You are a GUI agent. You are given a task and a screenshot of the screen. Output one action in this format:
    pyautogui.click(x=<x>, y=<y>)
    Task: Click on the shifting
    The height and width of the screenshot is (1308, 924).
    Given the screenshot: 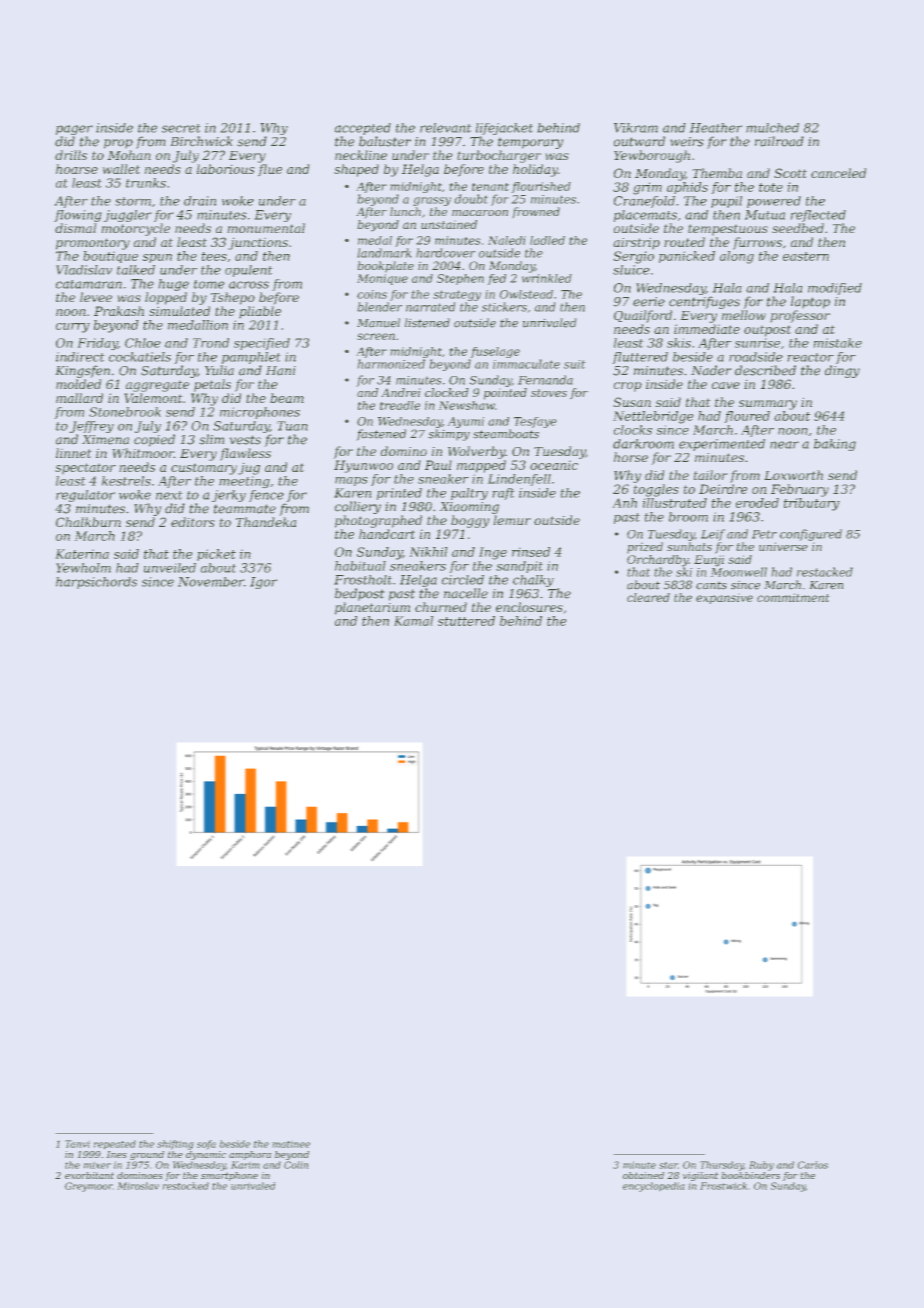 What is the action you would take?
    pyautogui.click(x=175, y=1145)
